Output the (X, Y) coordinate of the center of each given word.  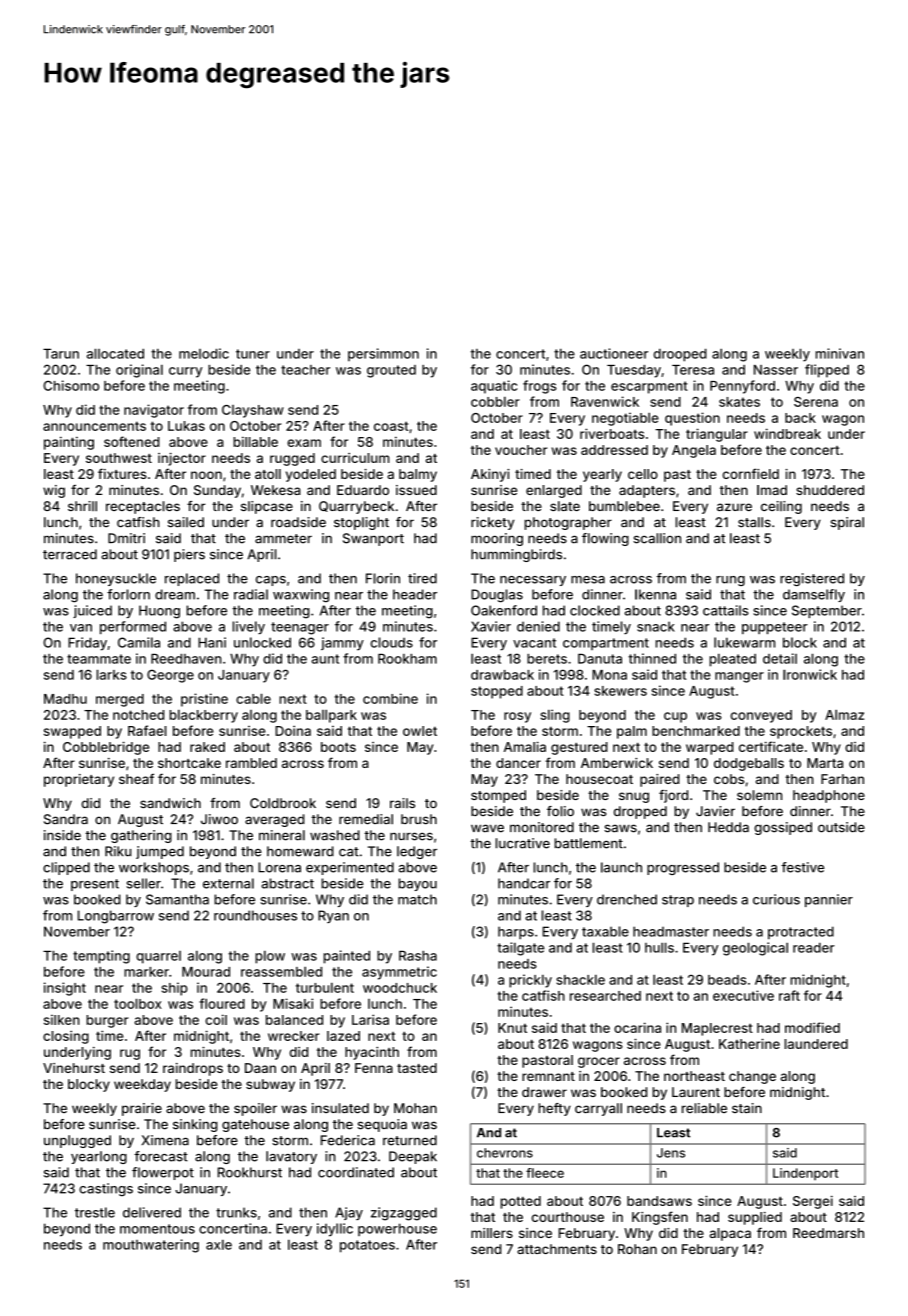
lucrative (522, 843)
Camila (139, 642)
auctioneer (614, 353)
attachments (557, 1249)
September (827, 611)
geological (755, 949)
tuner (253, 354)
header (415, 594)
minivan (840, 353)
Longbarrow (116, 917)
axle (219, 1244)
